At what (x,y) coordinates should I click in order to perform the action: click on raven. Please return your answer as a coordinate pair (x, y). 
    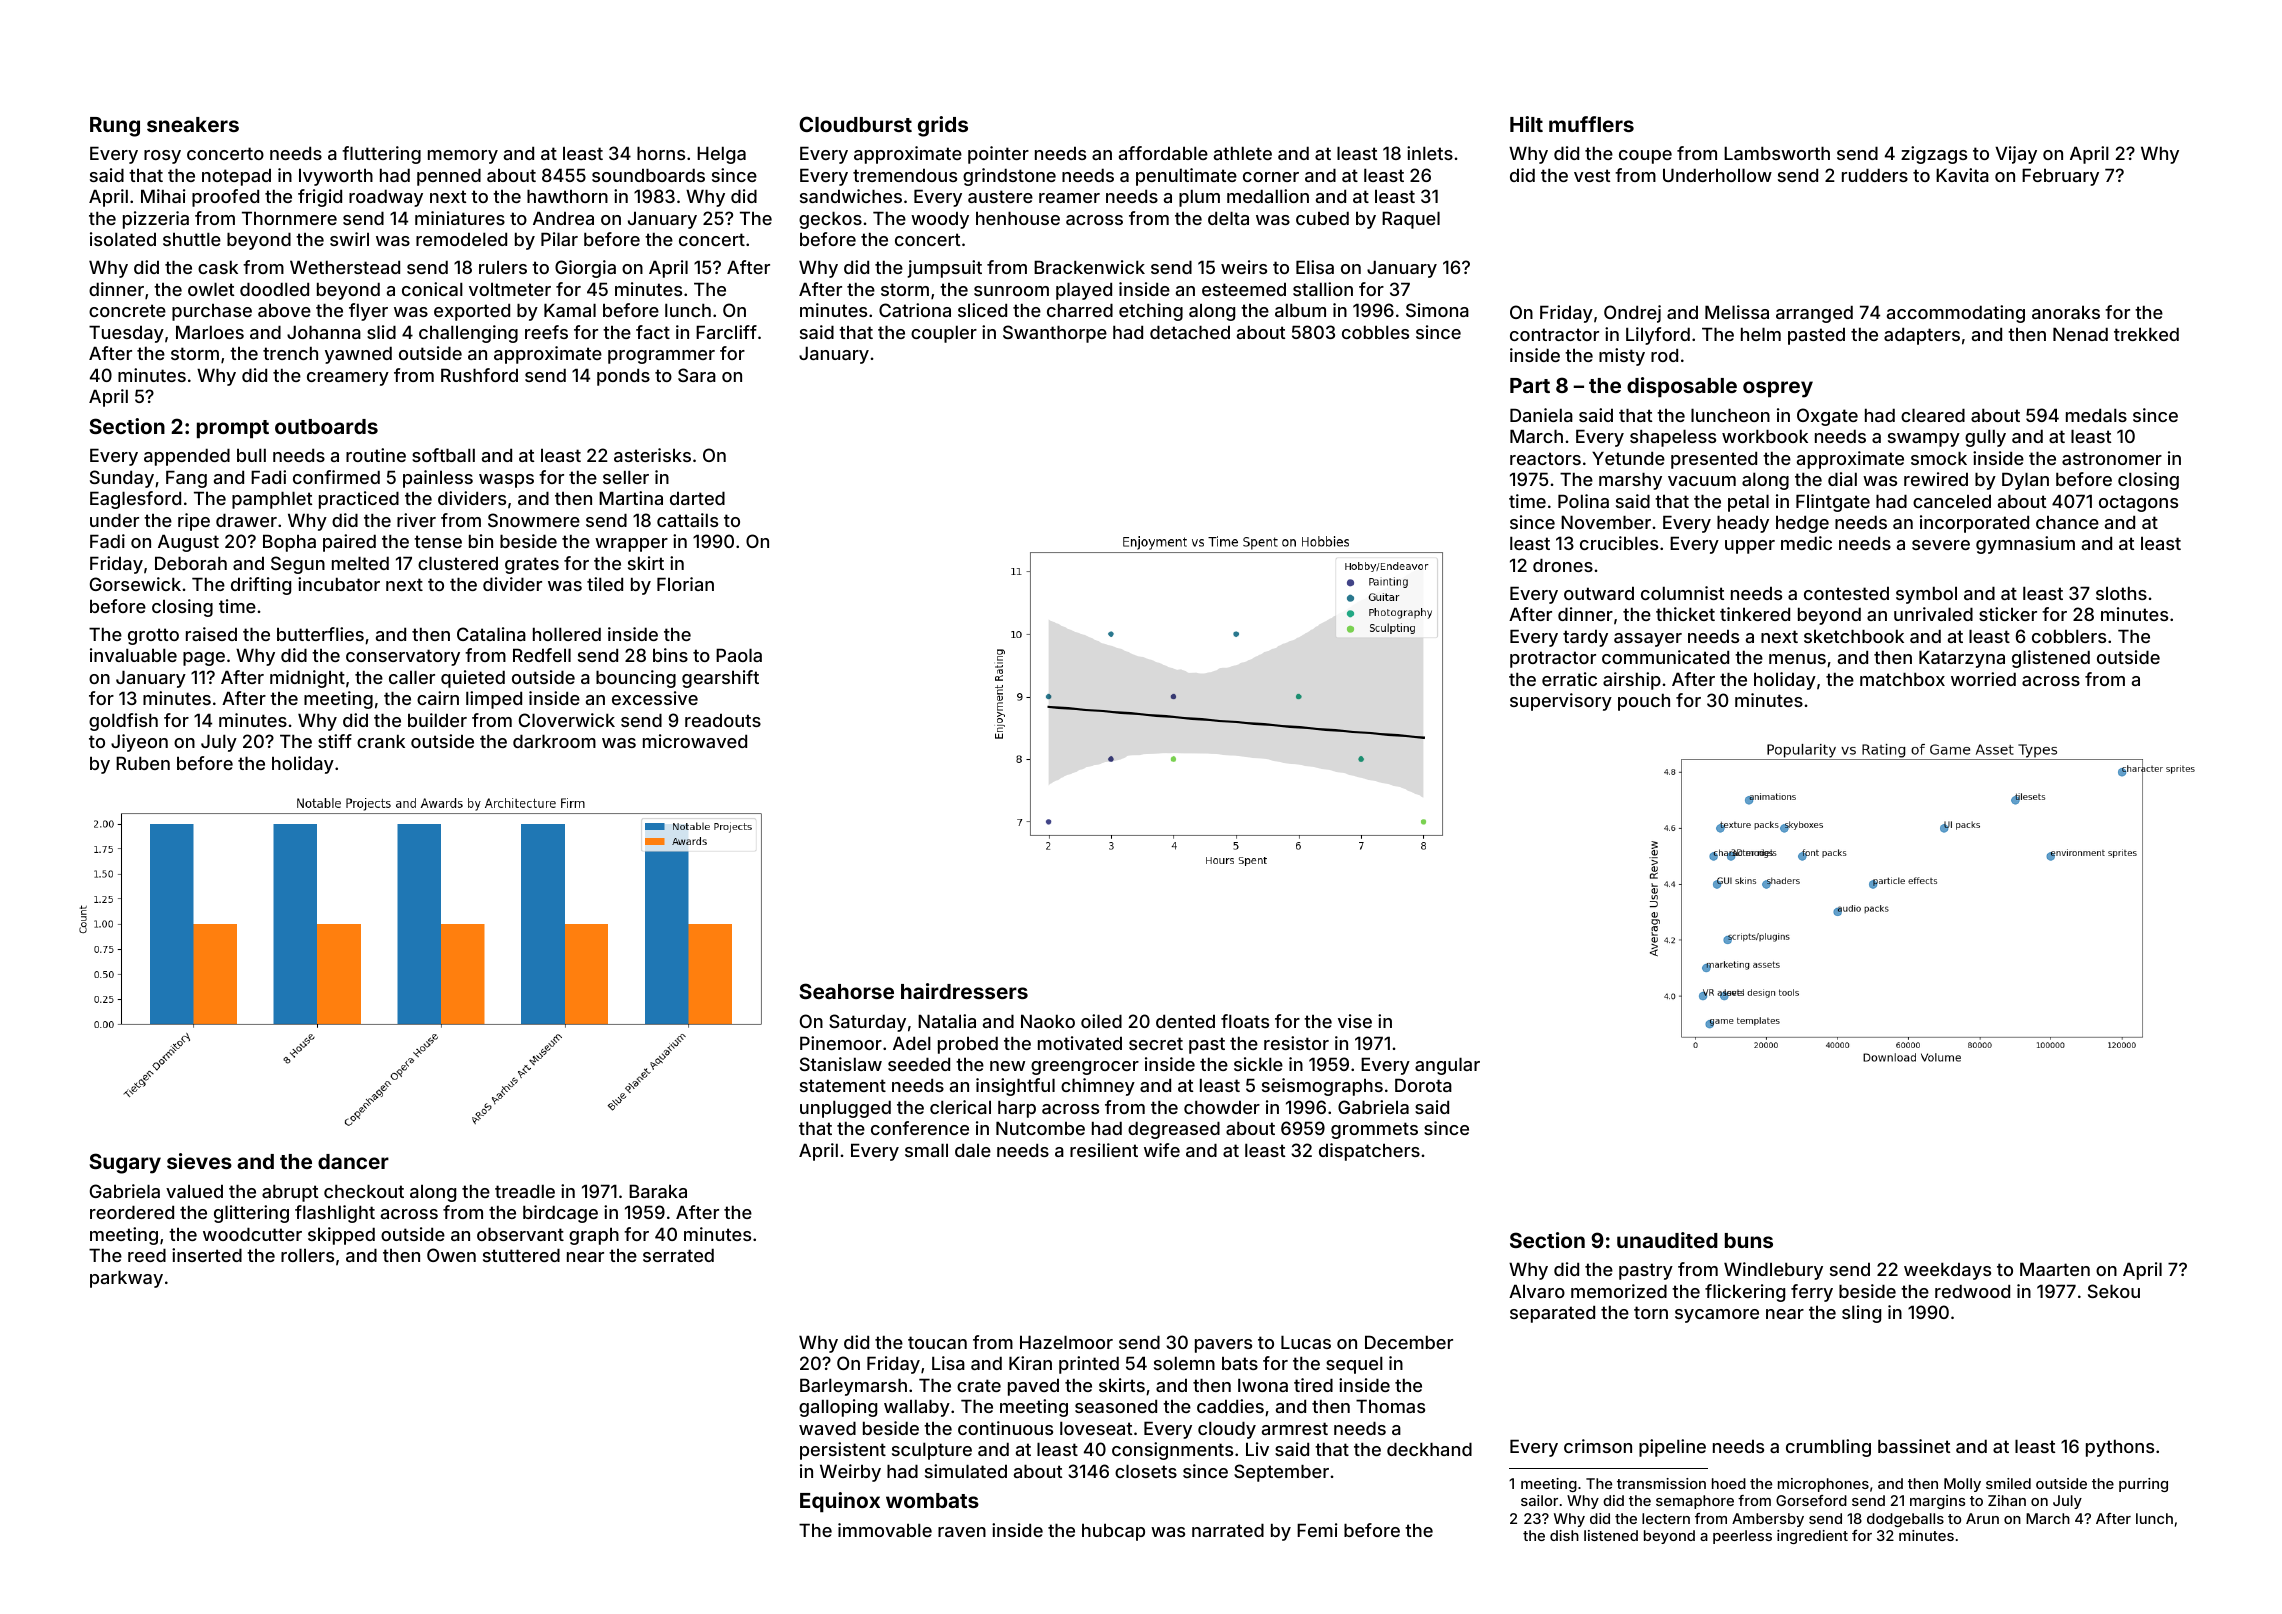
    Looking at the image, I should click on (962, 1532).
